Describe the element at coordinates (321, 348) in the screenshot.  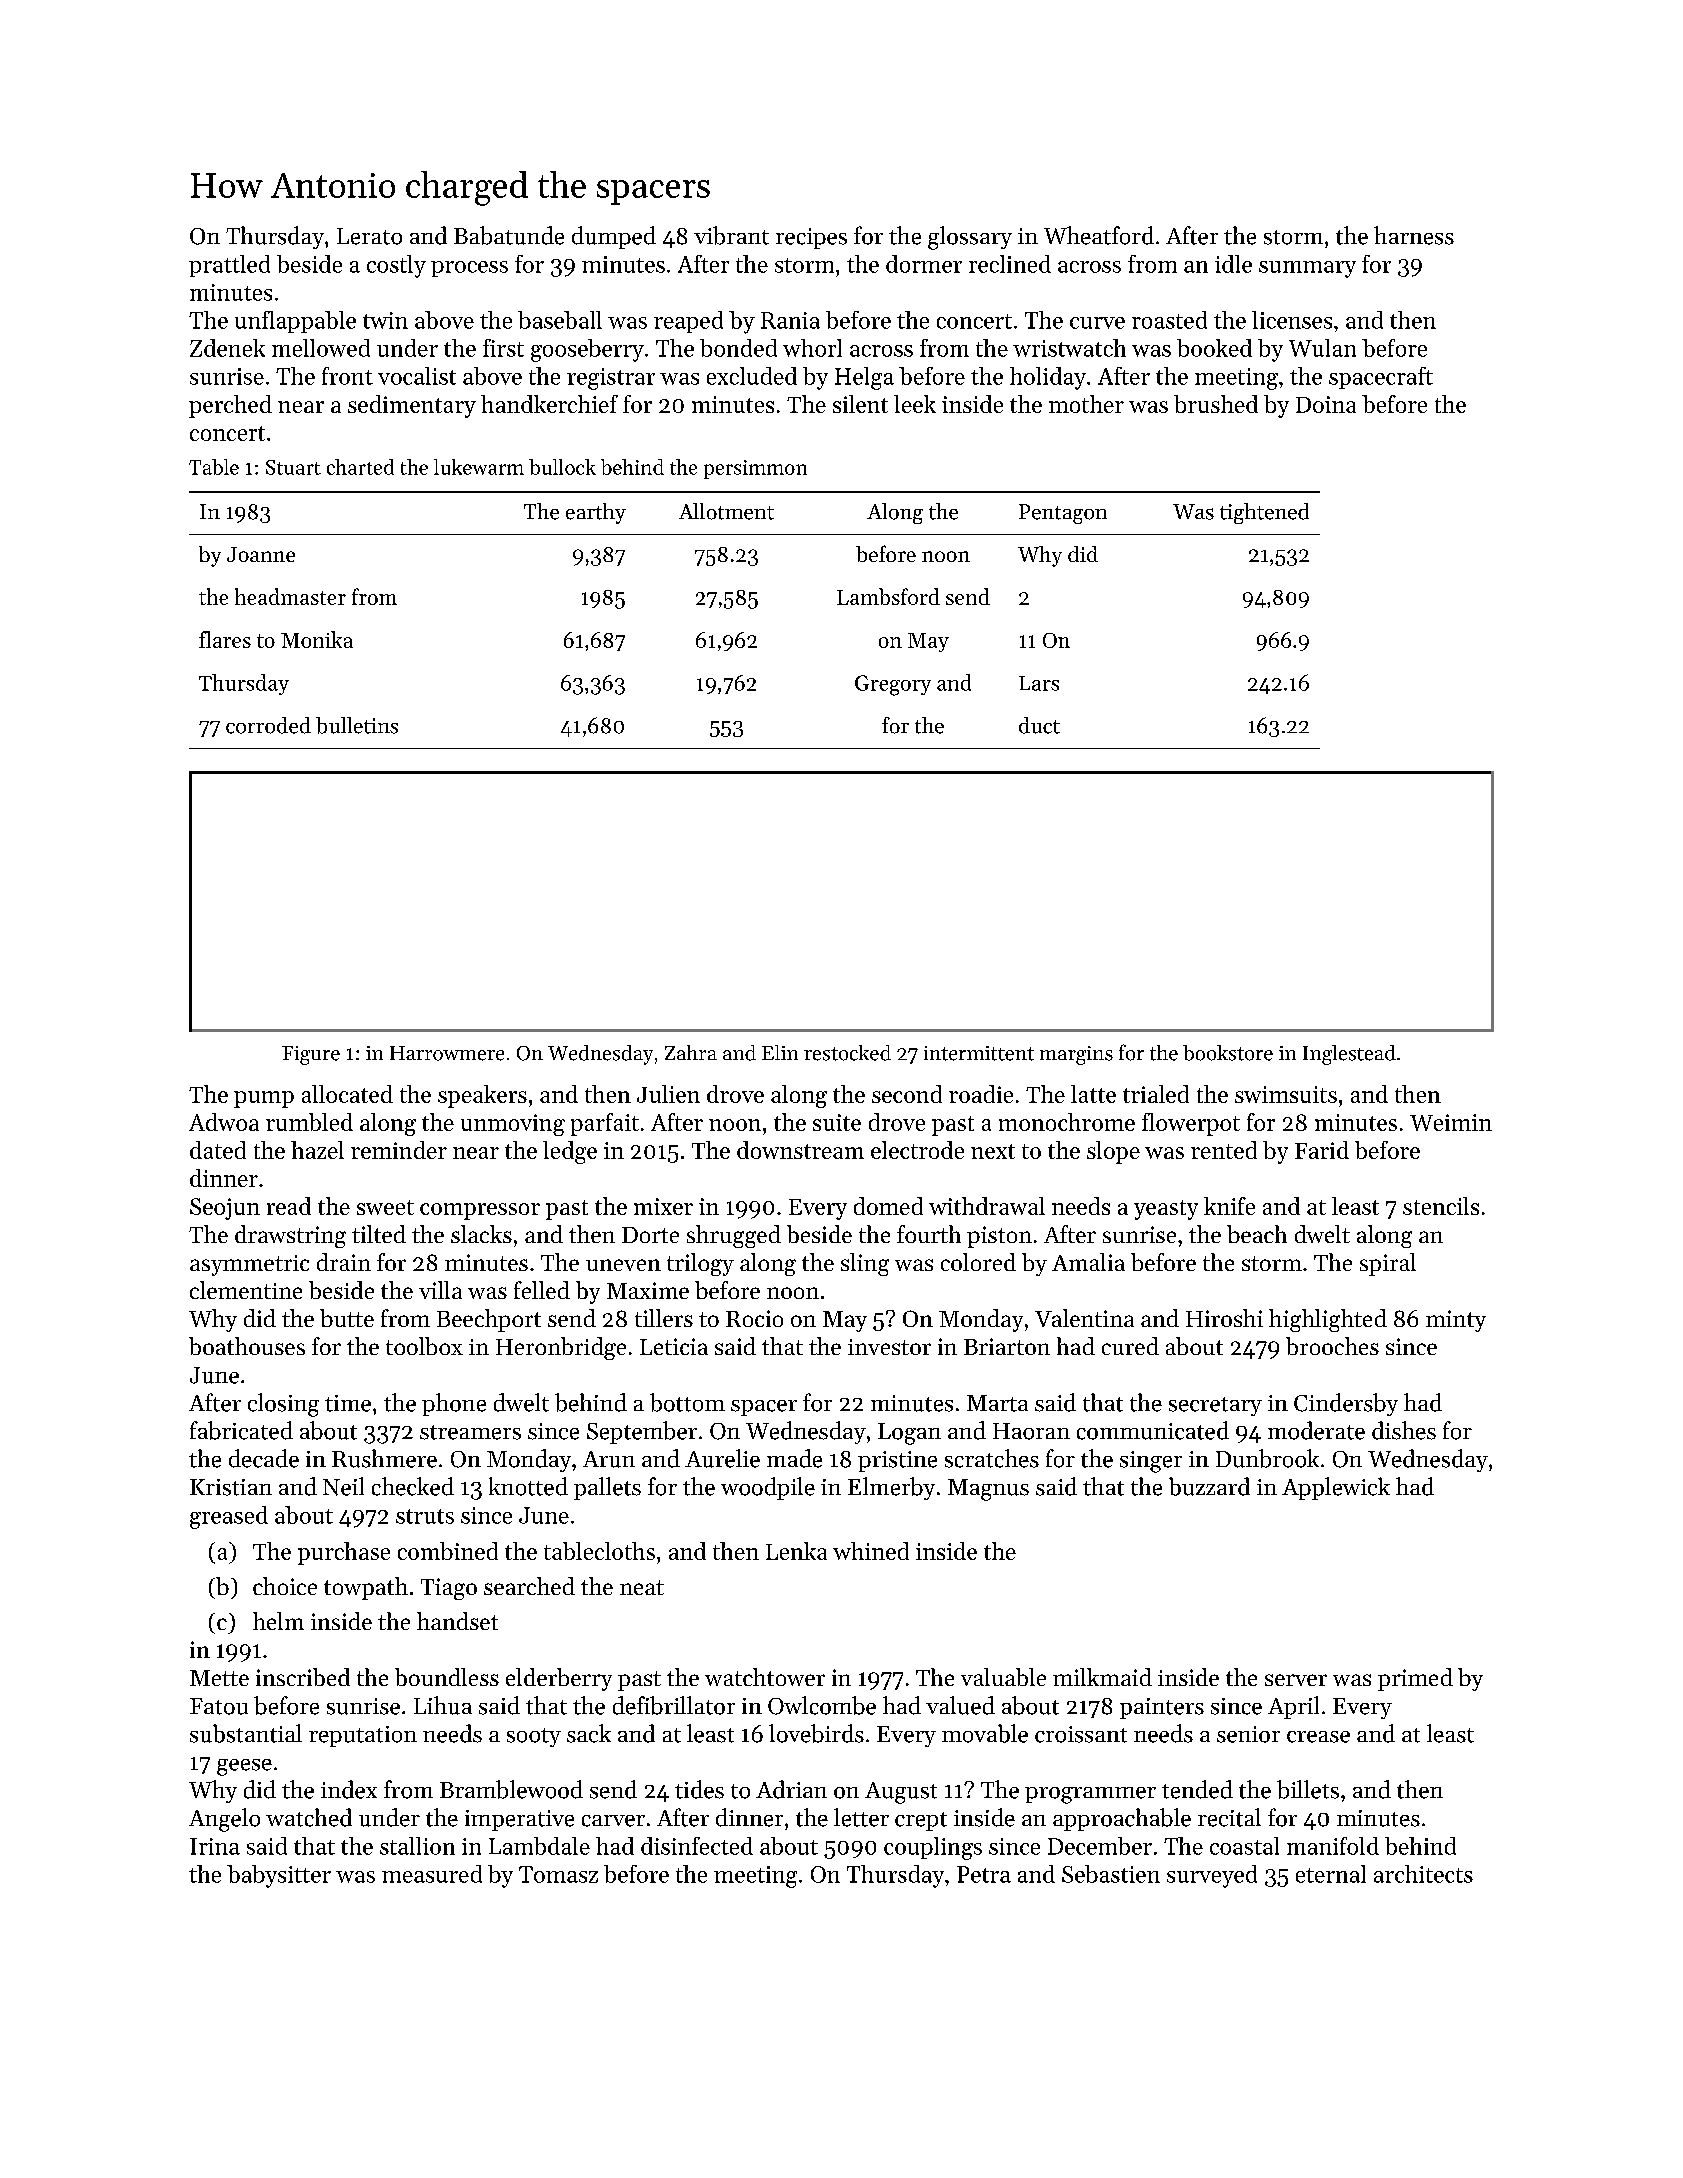
I see `mellowed` at that location.
